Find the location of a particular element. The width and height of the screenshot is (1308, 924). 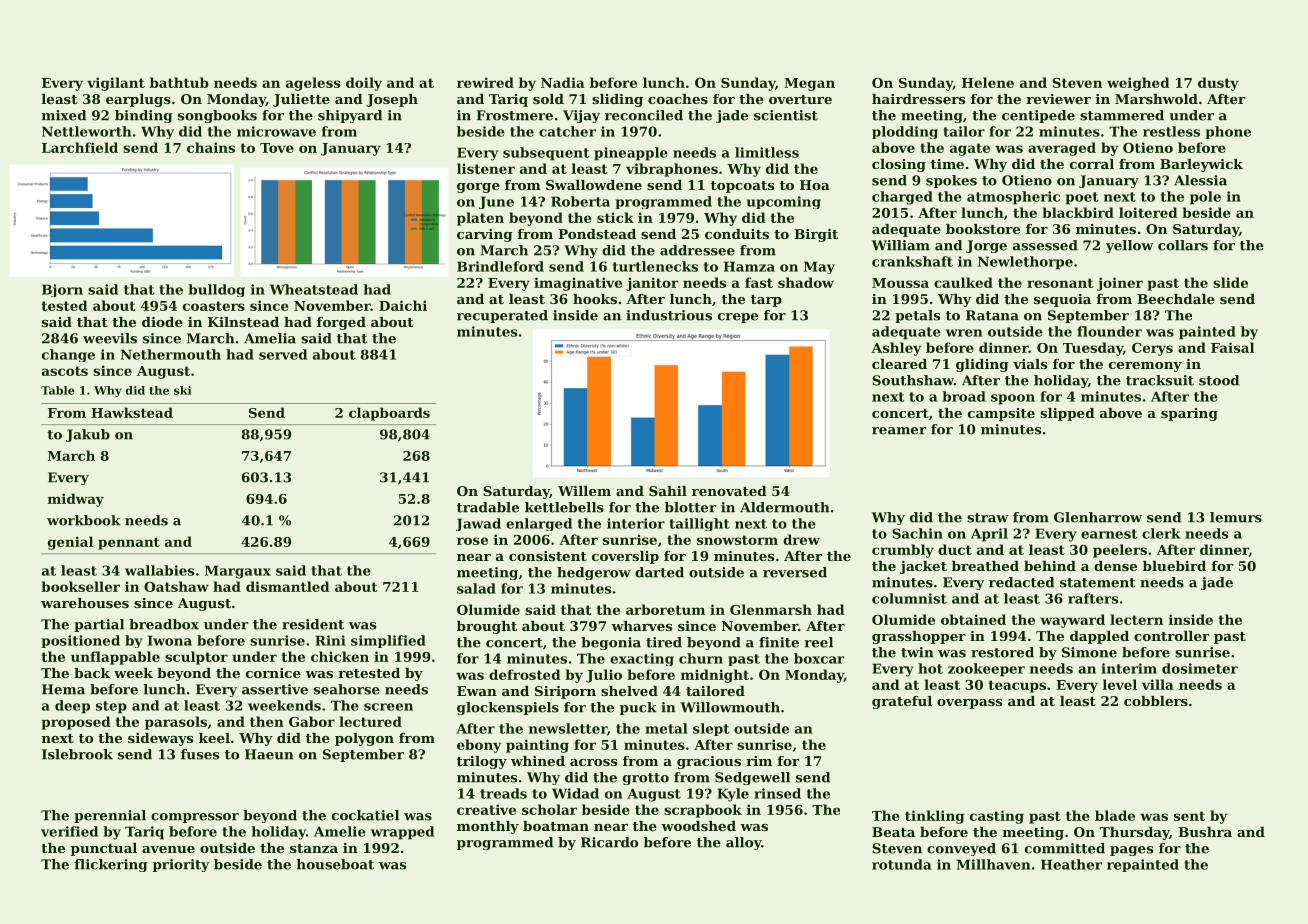

avenue is located at coordinates (168, 849).
